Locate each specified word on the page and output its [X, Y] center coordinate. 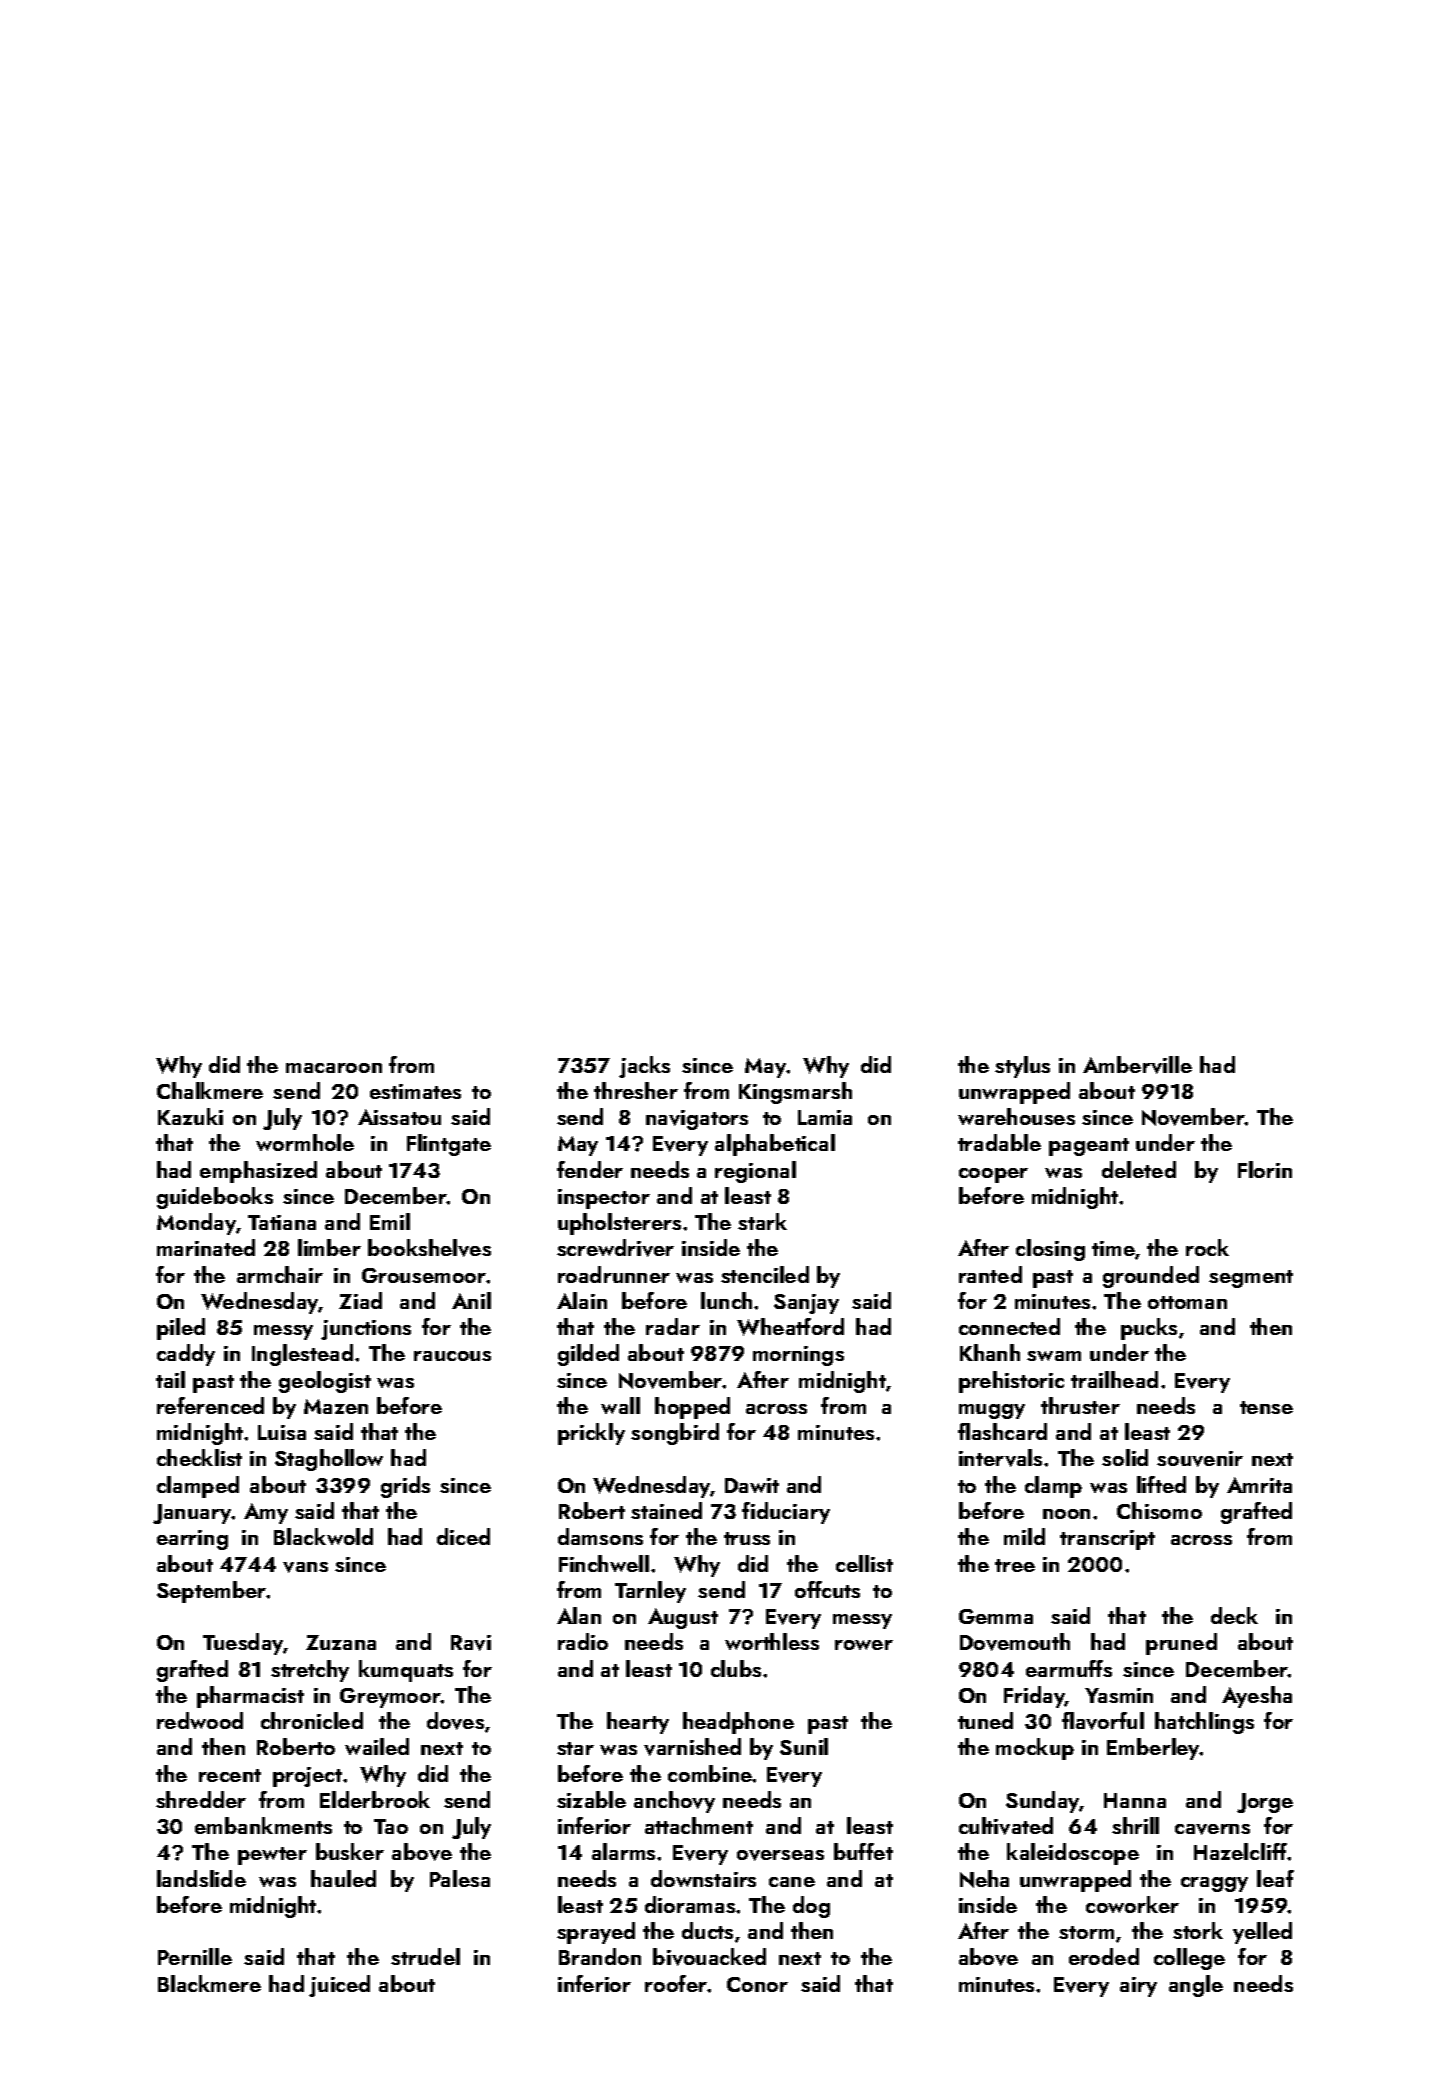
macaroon [334, 1068]
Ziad [360, 1300]
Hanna [1135, 1800]
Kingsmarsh [795, 1093]
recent [230, 1775]
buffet [863, 1851]
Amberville [1137, 1065]
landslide [201, 1878]
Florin [1265, 1169]
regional [755, 1172]
